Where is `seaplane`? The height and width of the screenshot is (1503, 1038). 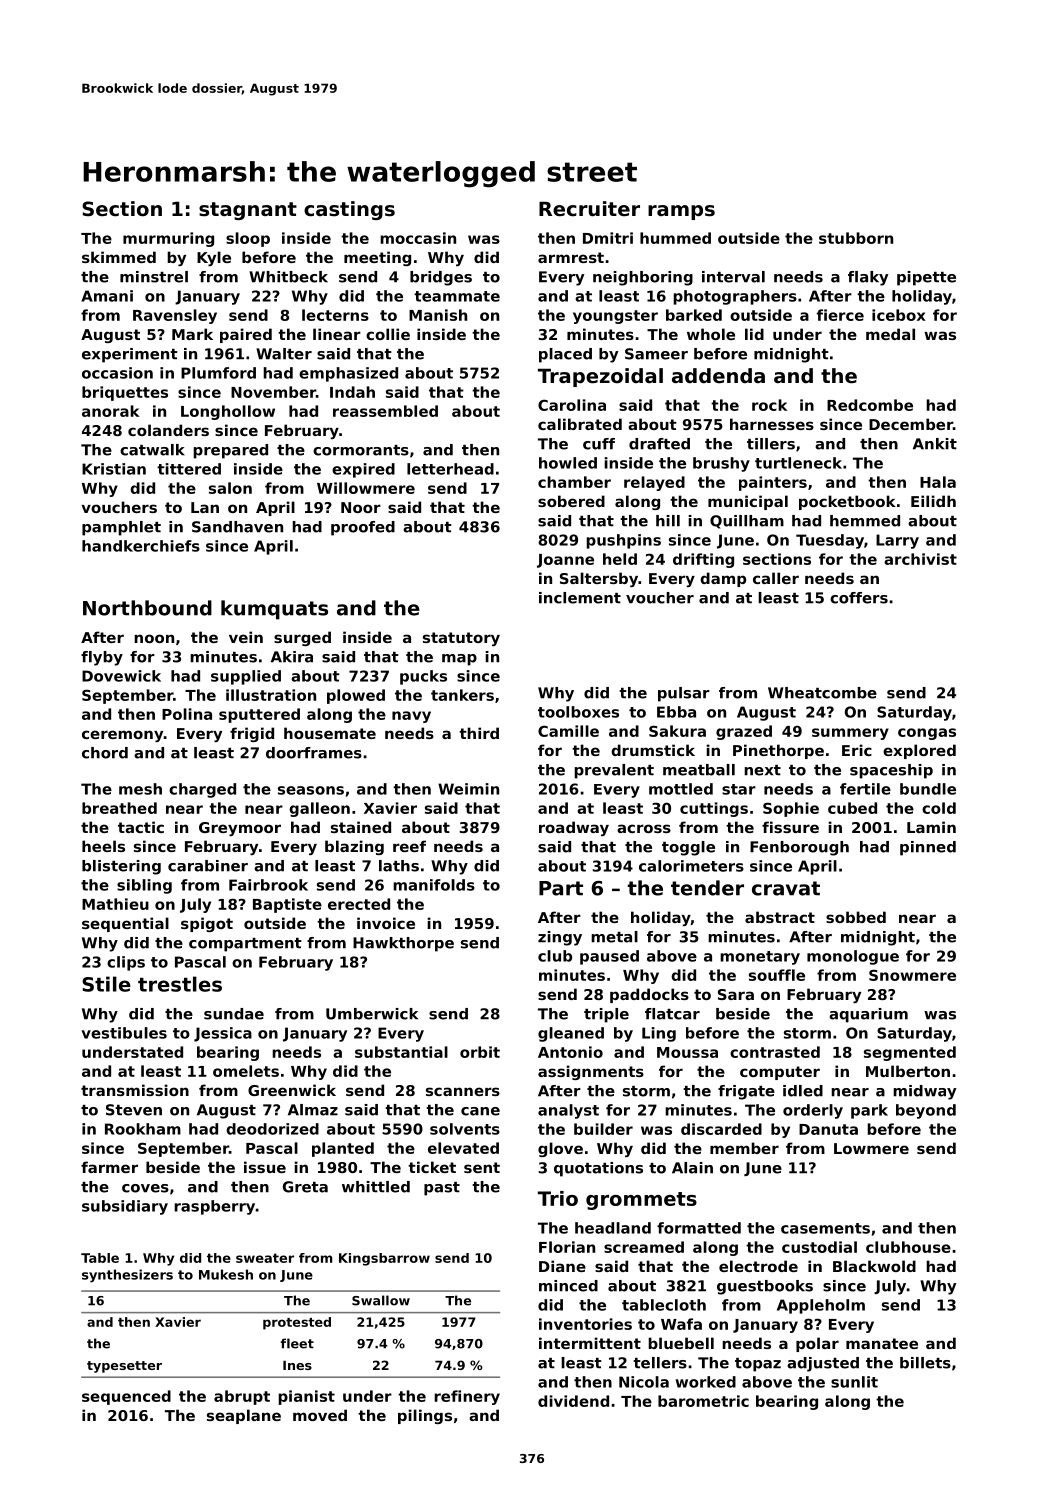
seaplane is located at coordinates (244, 1416).
